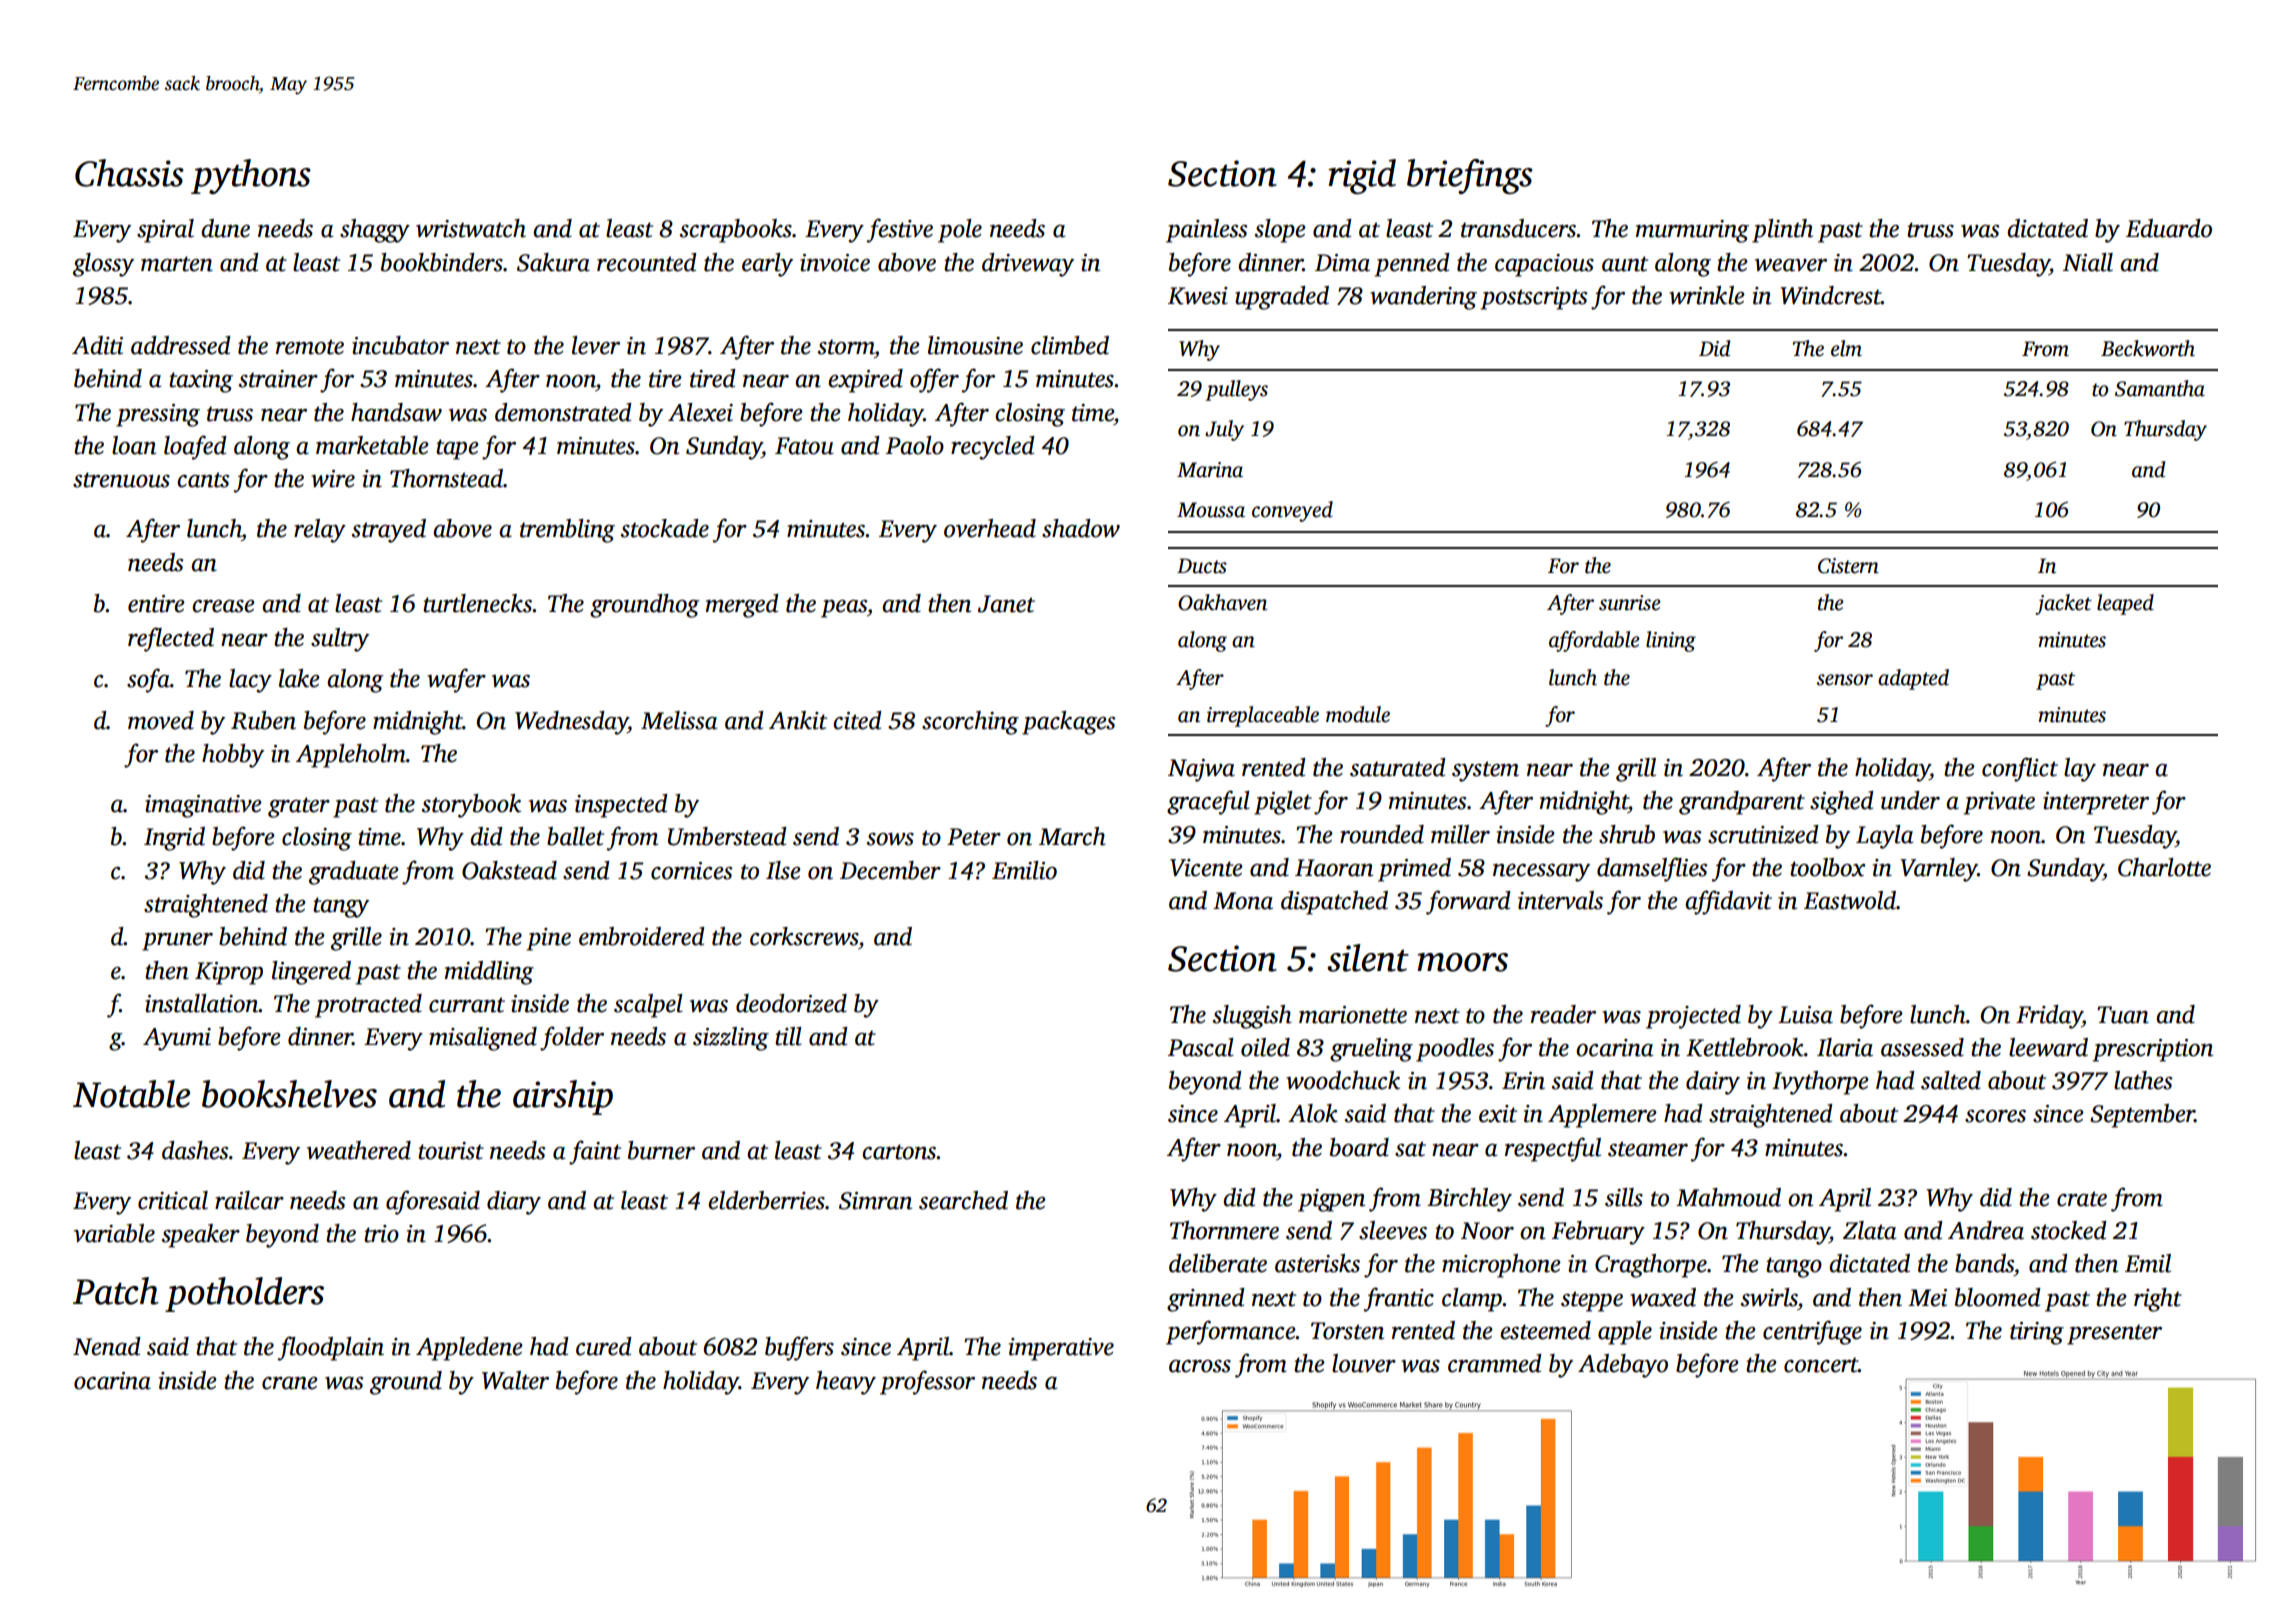  What do you see at coordinates (289, 1094) in the document?
I see `bookshelves` at bounding box center [289, 1094].
